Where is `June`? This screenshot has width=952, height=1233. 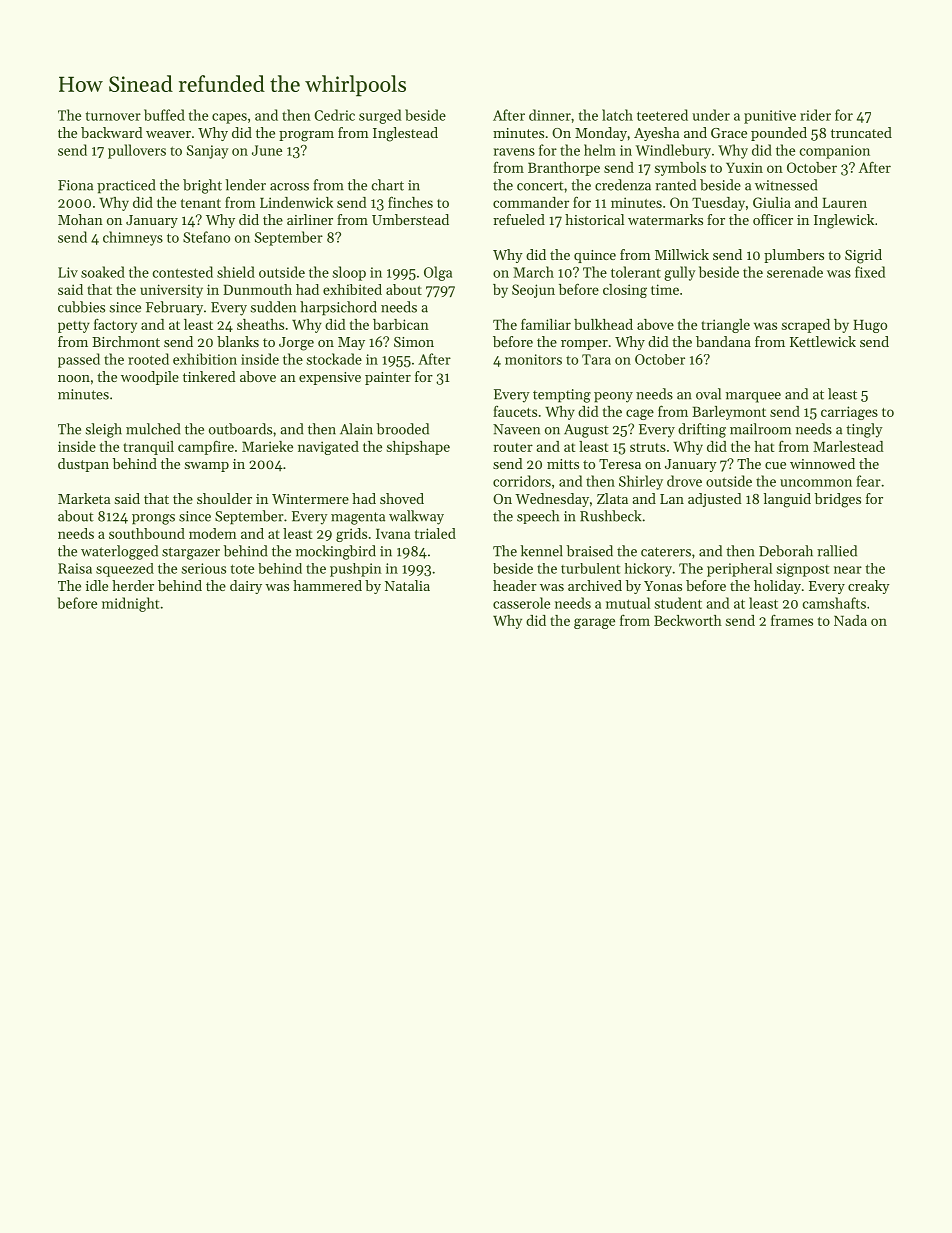 June is located at coordinates (267, 150).
